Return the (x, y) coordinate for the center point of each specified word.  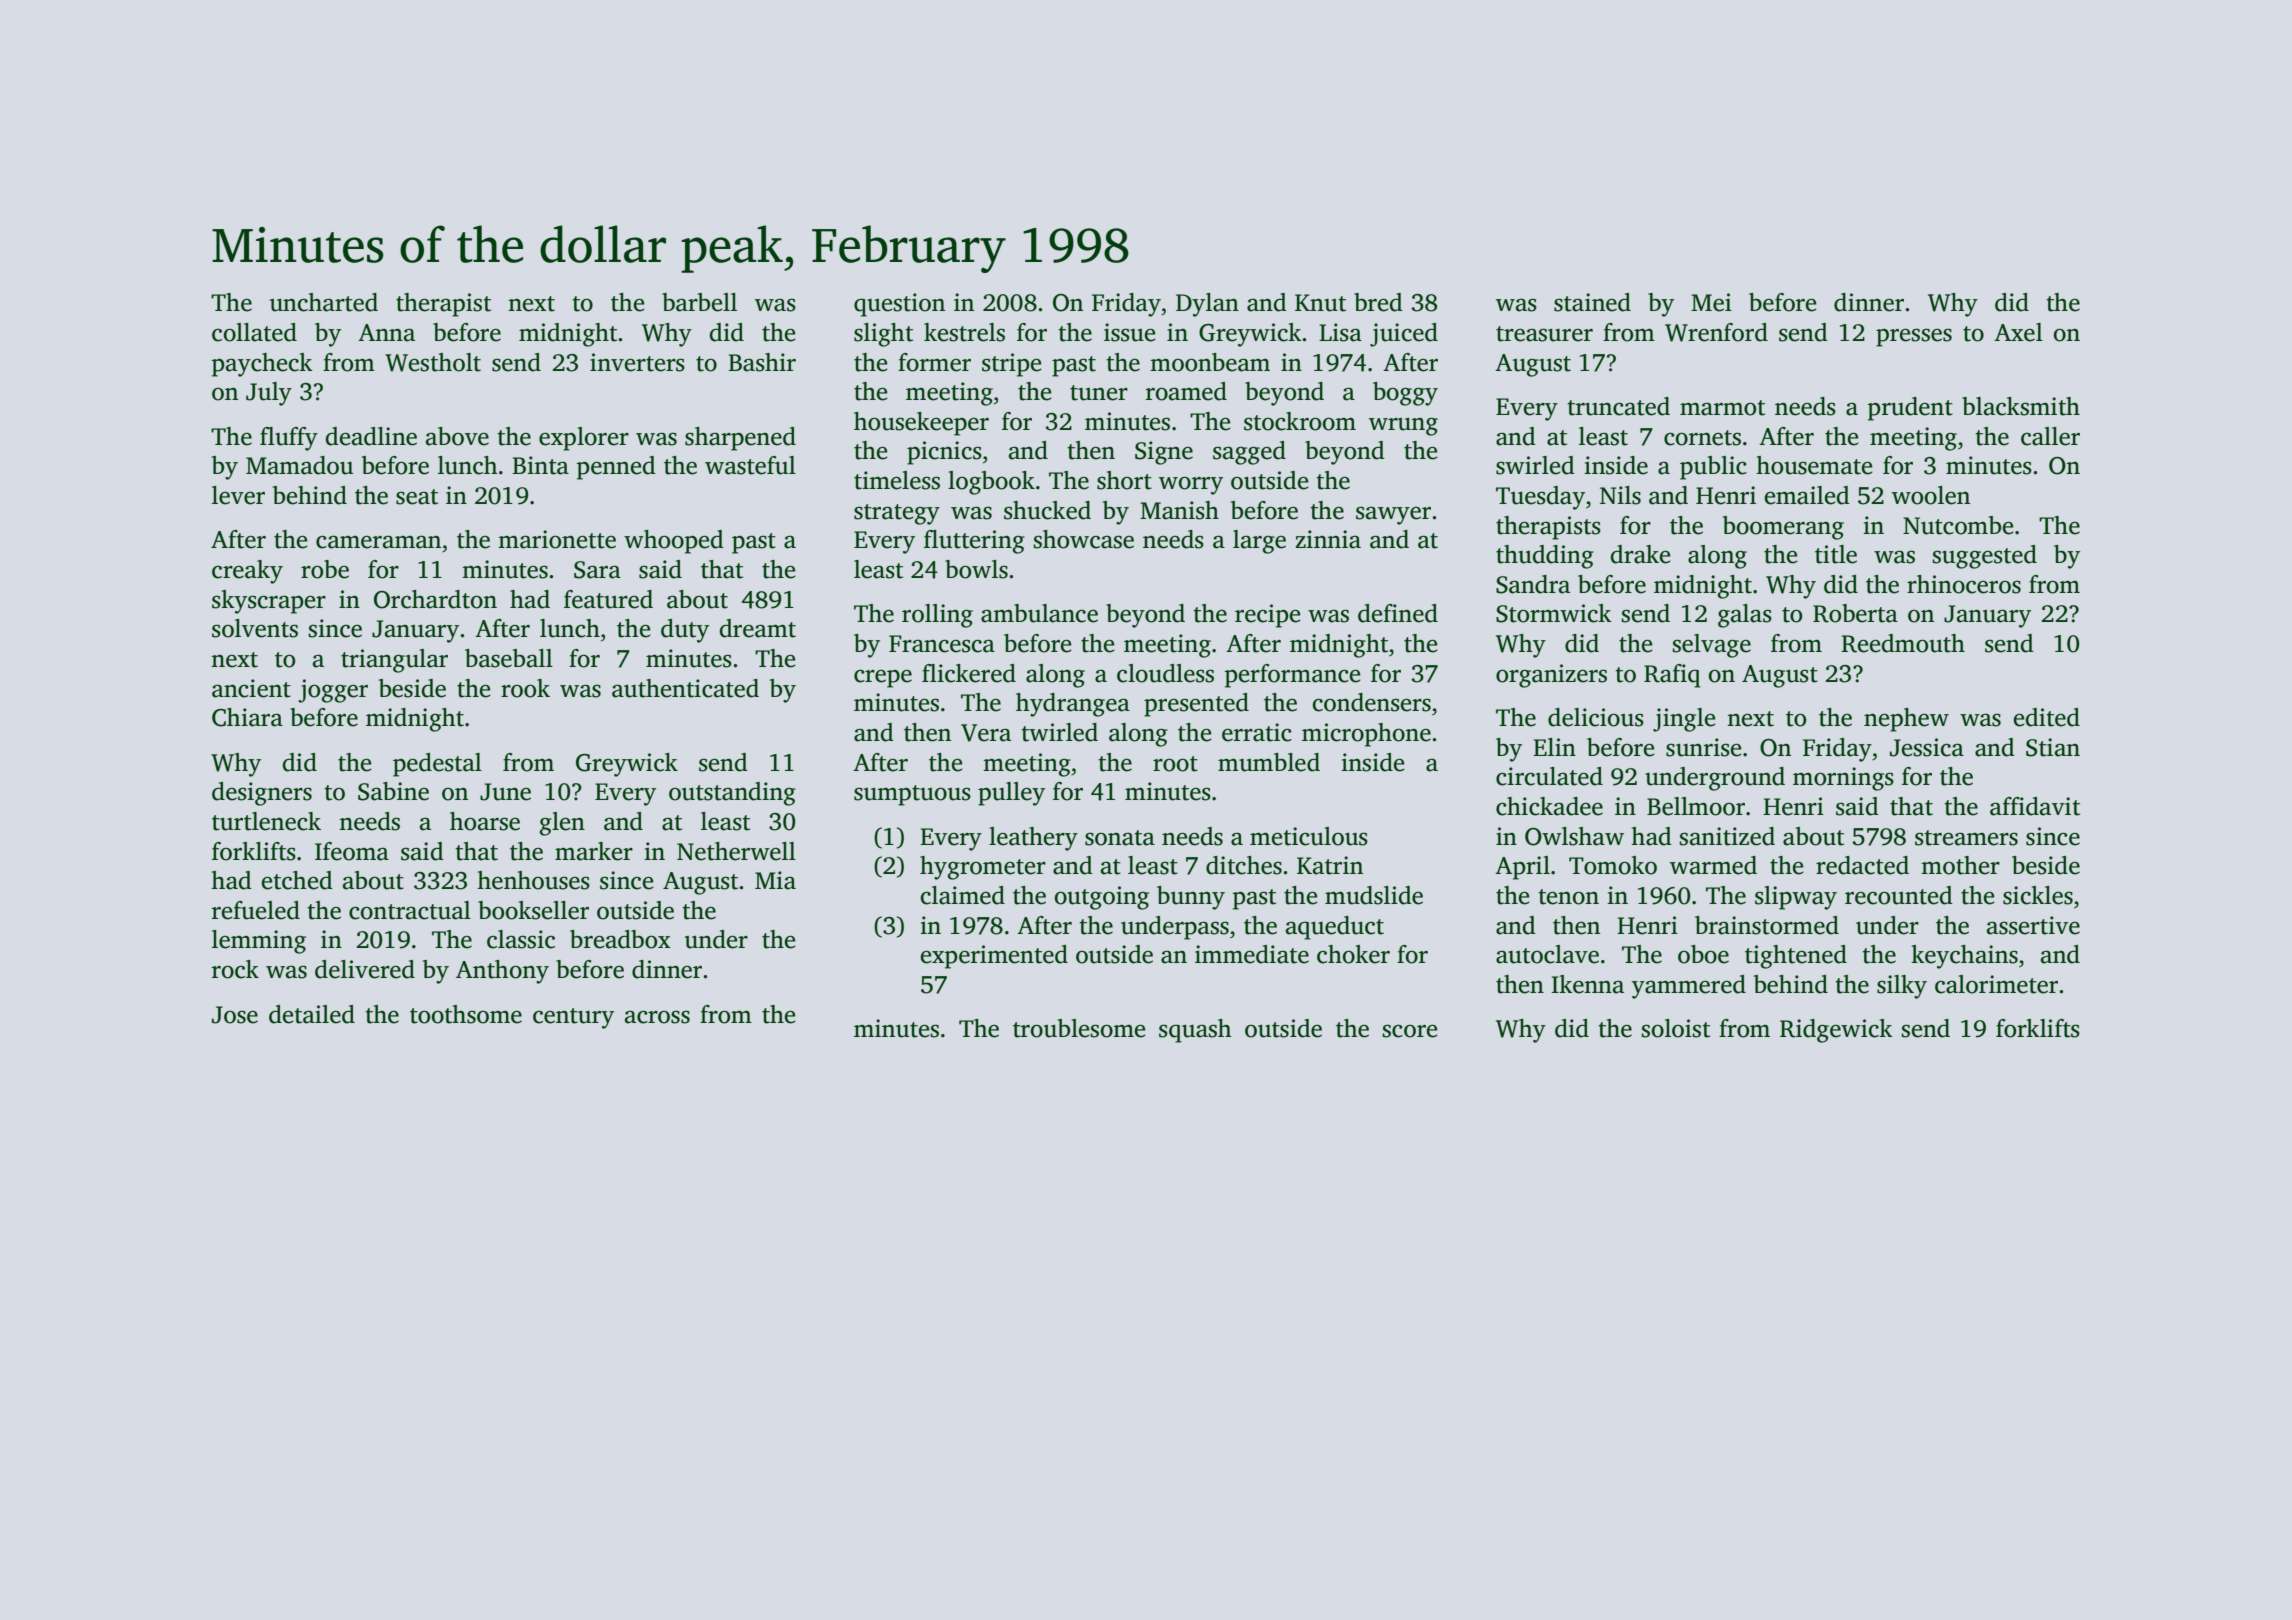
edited (2047, 717)
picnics (944, 453)
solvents (255, 628)
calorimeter (1996, 984)
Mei (1711, 302)
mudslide (1374, 895)
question (899, 305)
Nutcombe (1958, 525)
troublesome (1079, 1028)
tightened (1796, 957)
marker (594, 851)
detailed (312, 1014)
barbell (699, 302)
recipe (1267, 616)
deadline (371, 436)
